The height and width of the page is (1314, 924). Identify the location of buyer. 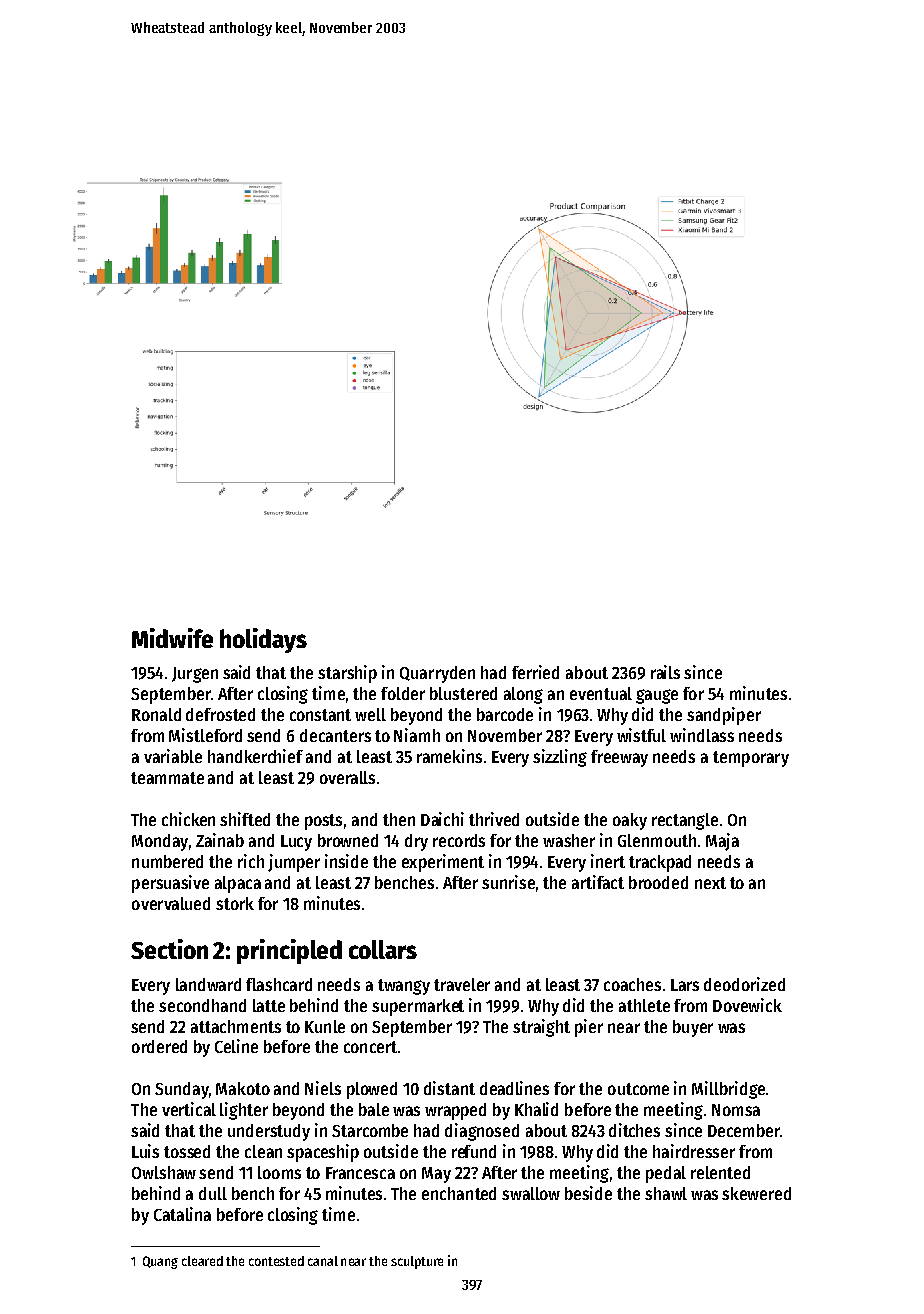
(693, 1028).
